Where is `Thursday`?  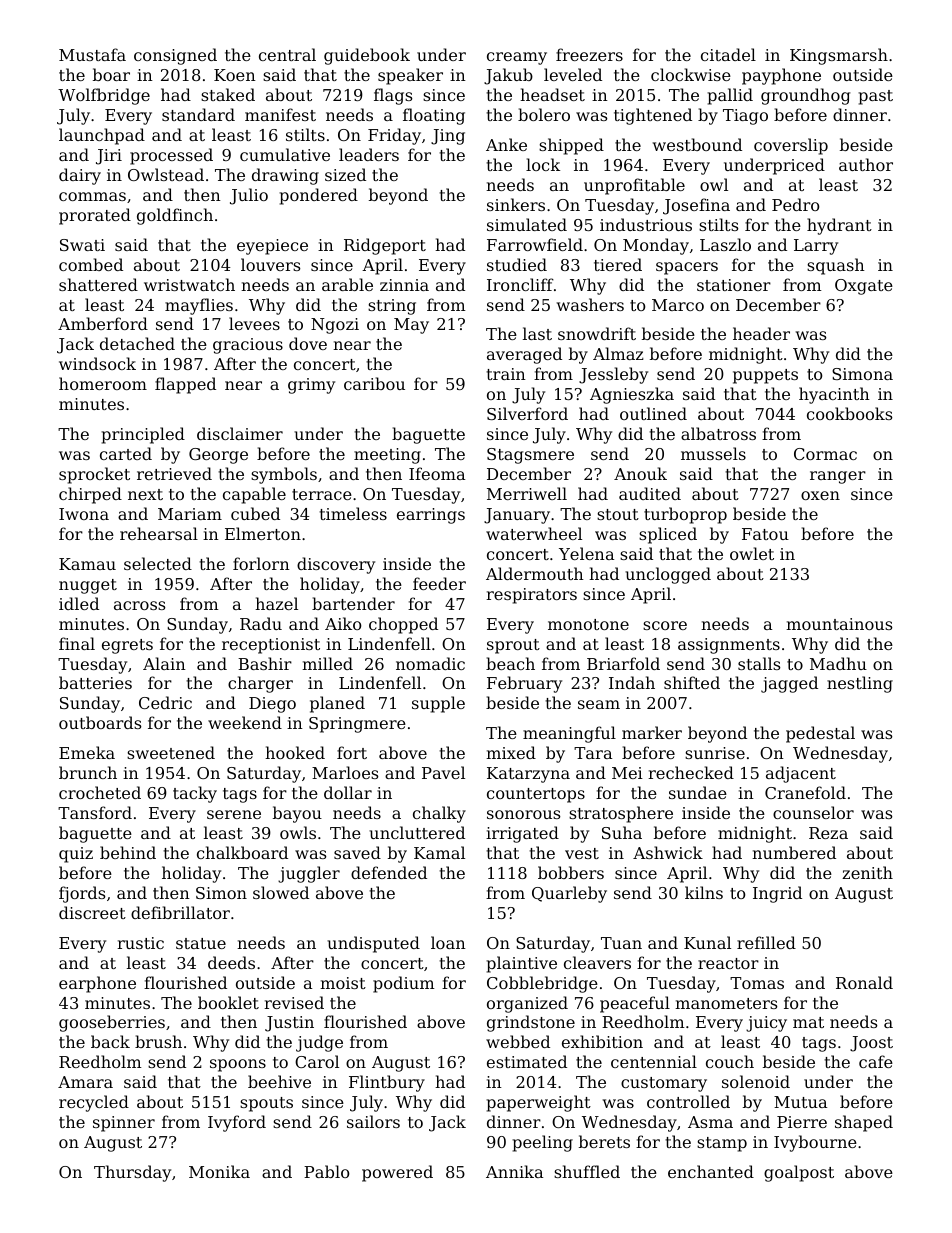
Thursday is located at coordinates (132, 1173).
